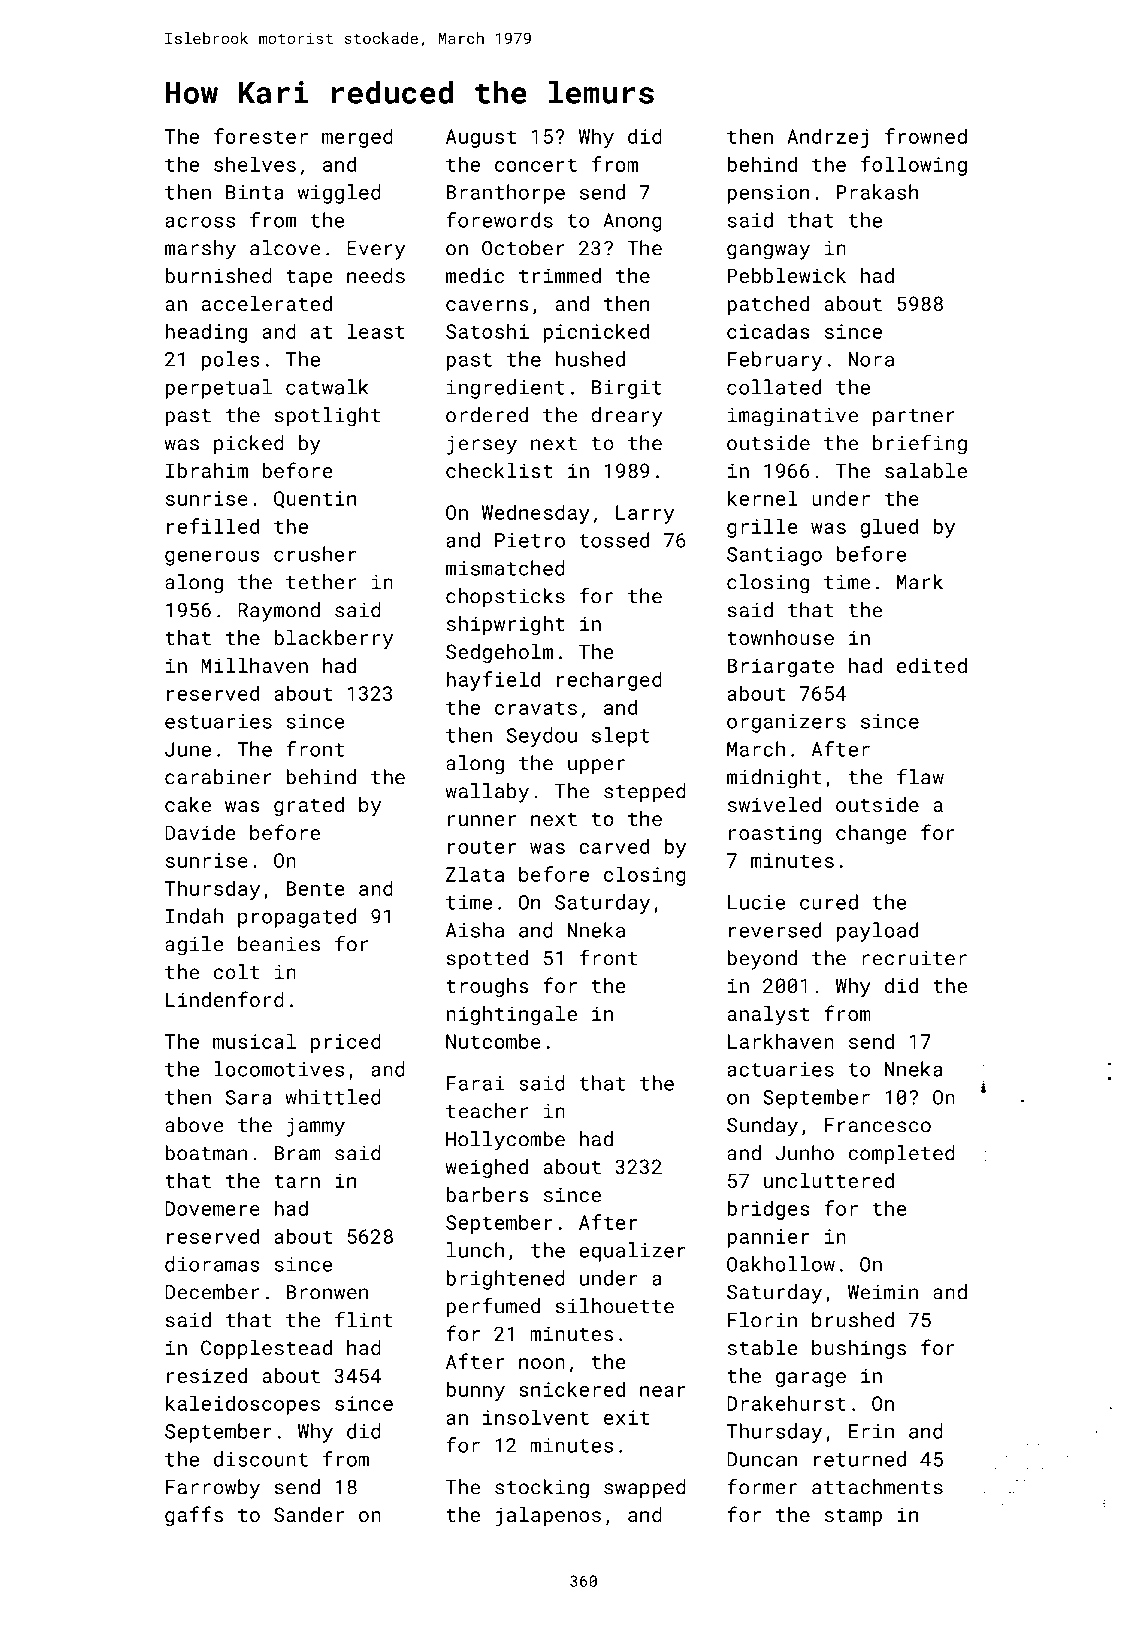  I want to click on perfumed, so click(493, 1307).
